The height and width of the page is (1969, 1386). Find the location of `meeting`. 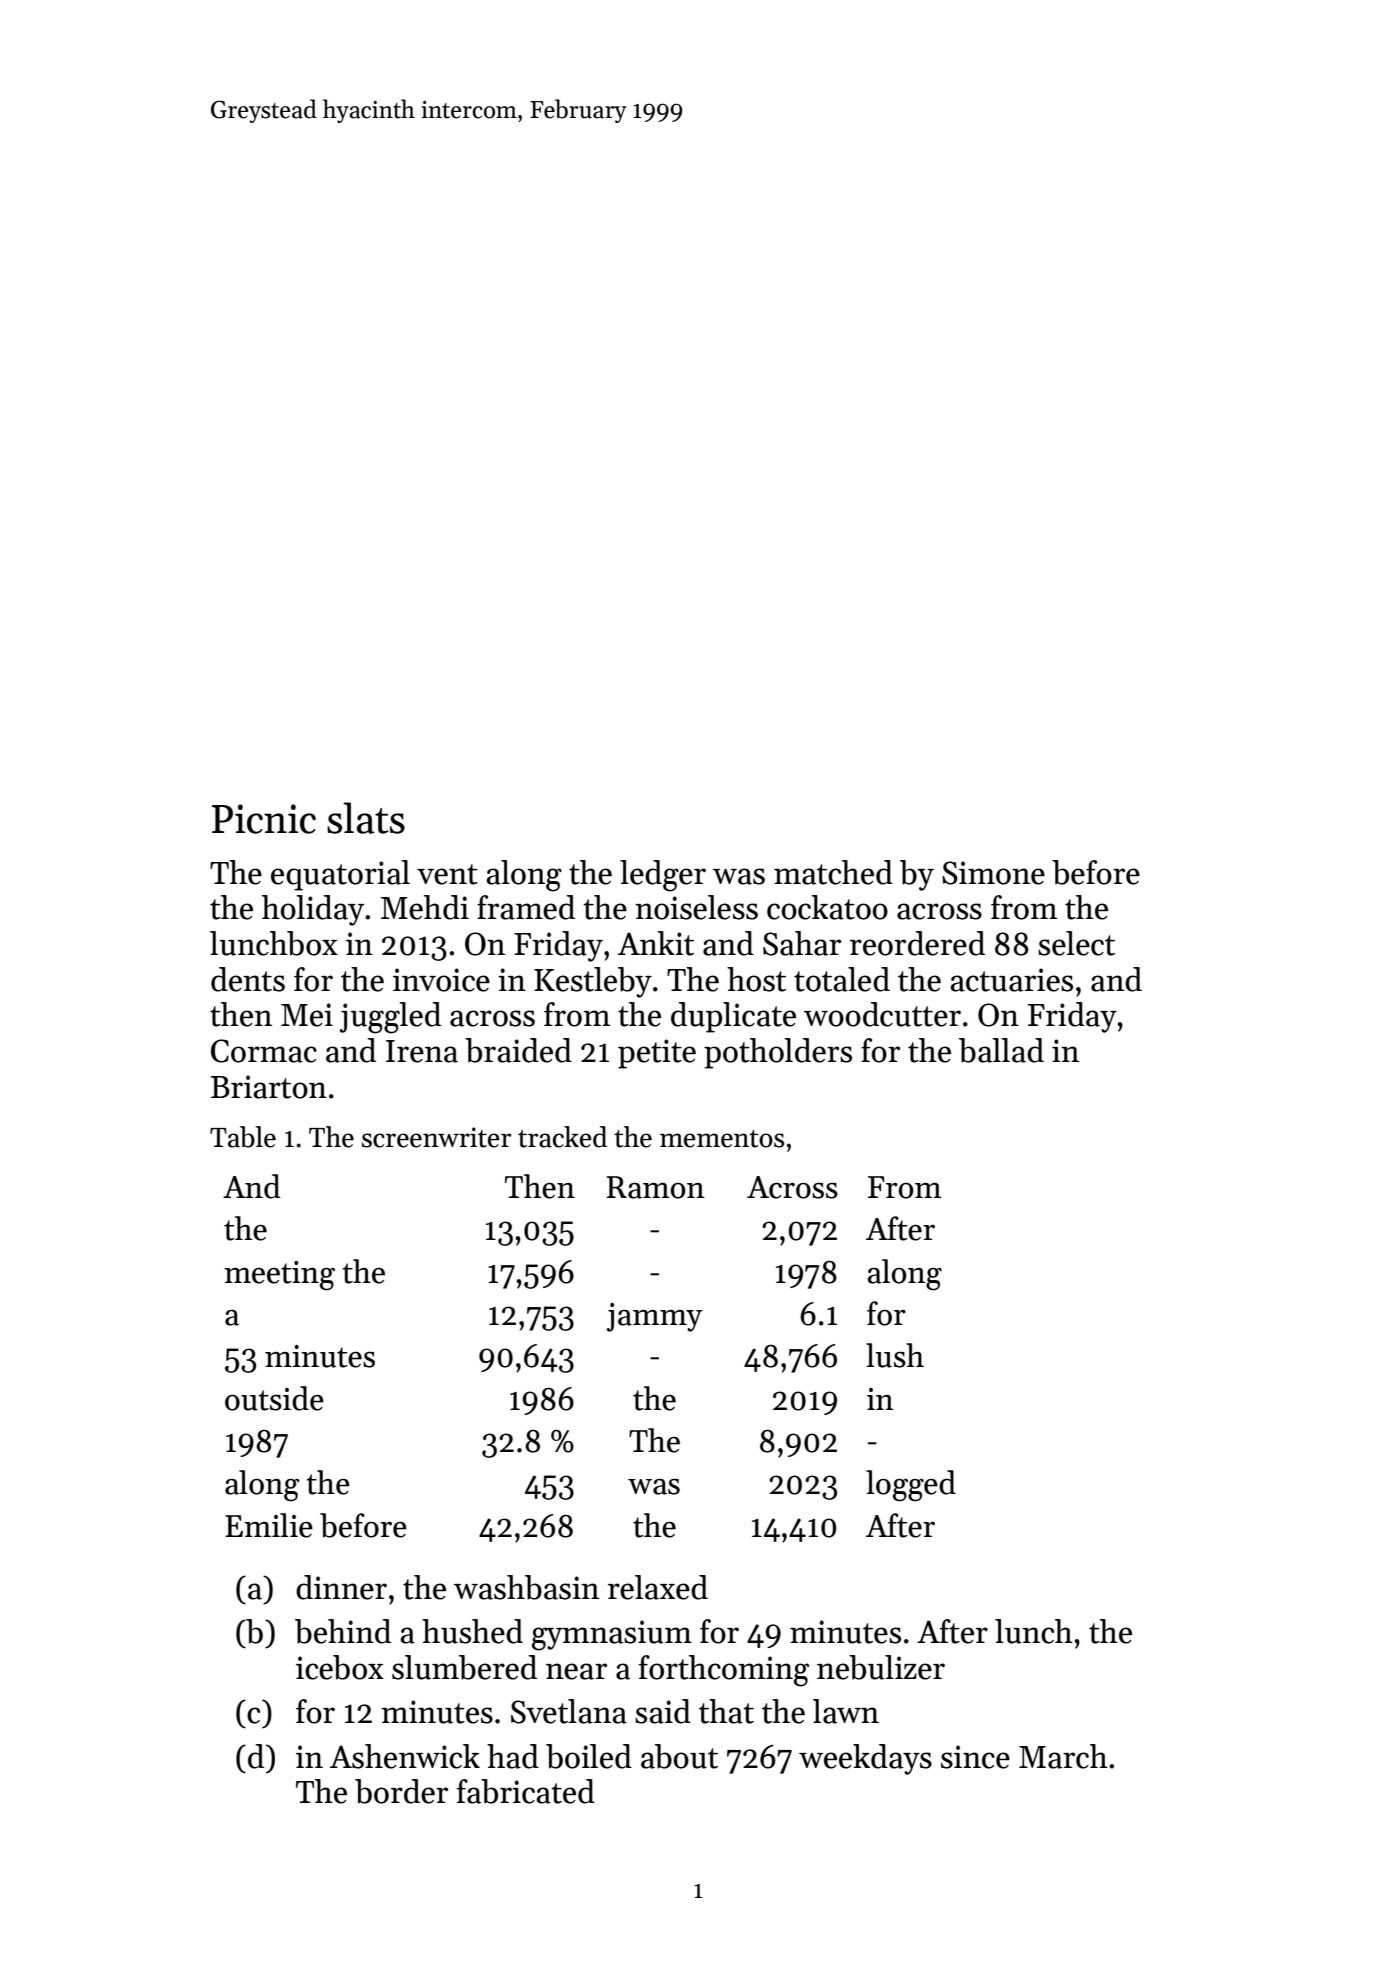

meeting is located at coordinates (279, 1276).
